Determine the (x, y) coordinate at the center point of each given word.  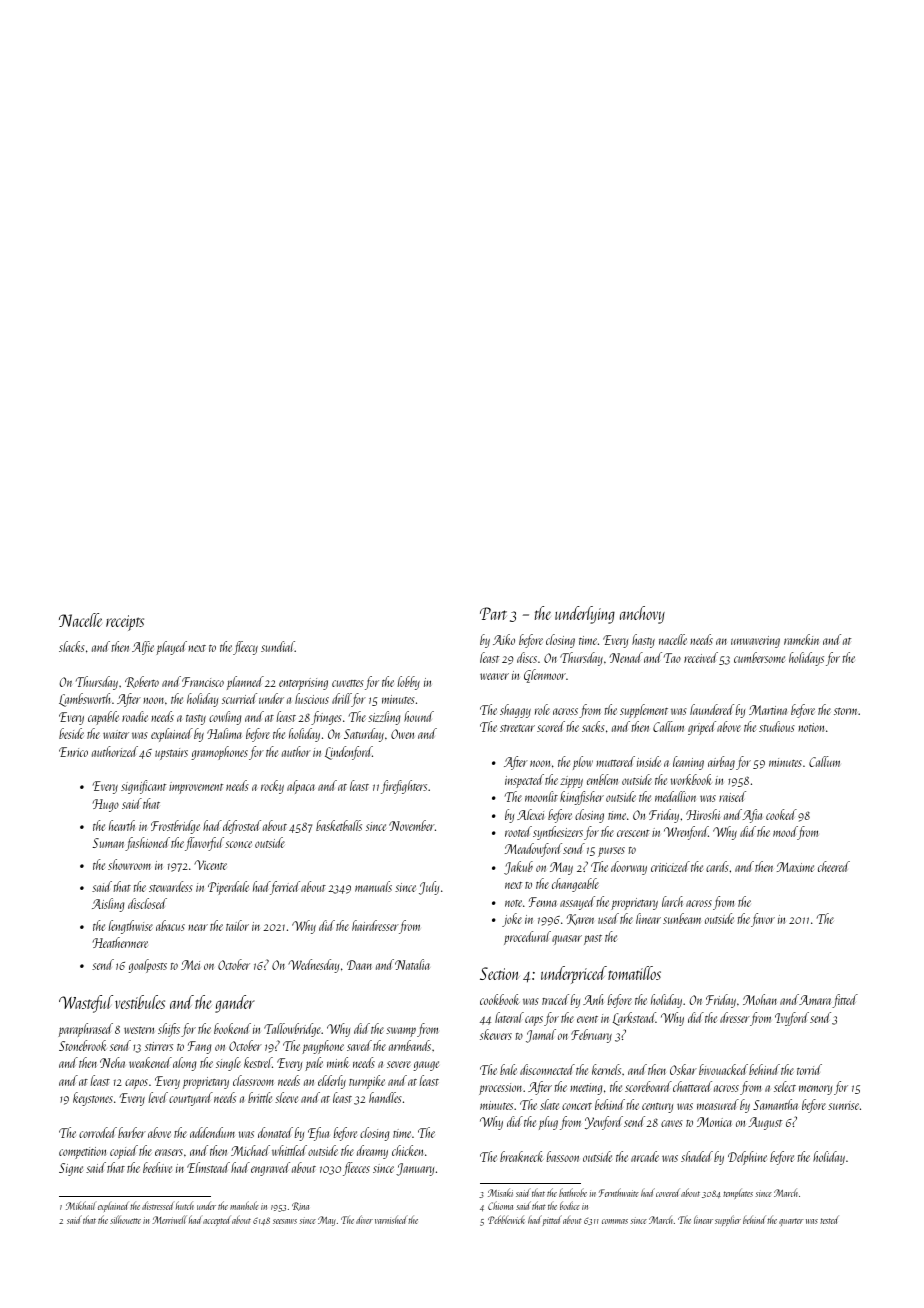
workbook (691, 779)
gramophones (219, 753)
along (184, 1064)
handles (385, 1097)
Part (493, 613)
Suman (108, 843)
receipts (125, 623)
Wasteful (86, 1004)
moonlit (541, 796)
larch (672, 901)
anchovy (642, 615)
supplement (644, 711)
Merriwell (169, 1219)
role (542, 709)
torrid (809, 1069)
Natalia (412, 964)
